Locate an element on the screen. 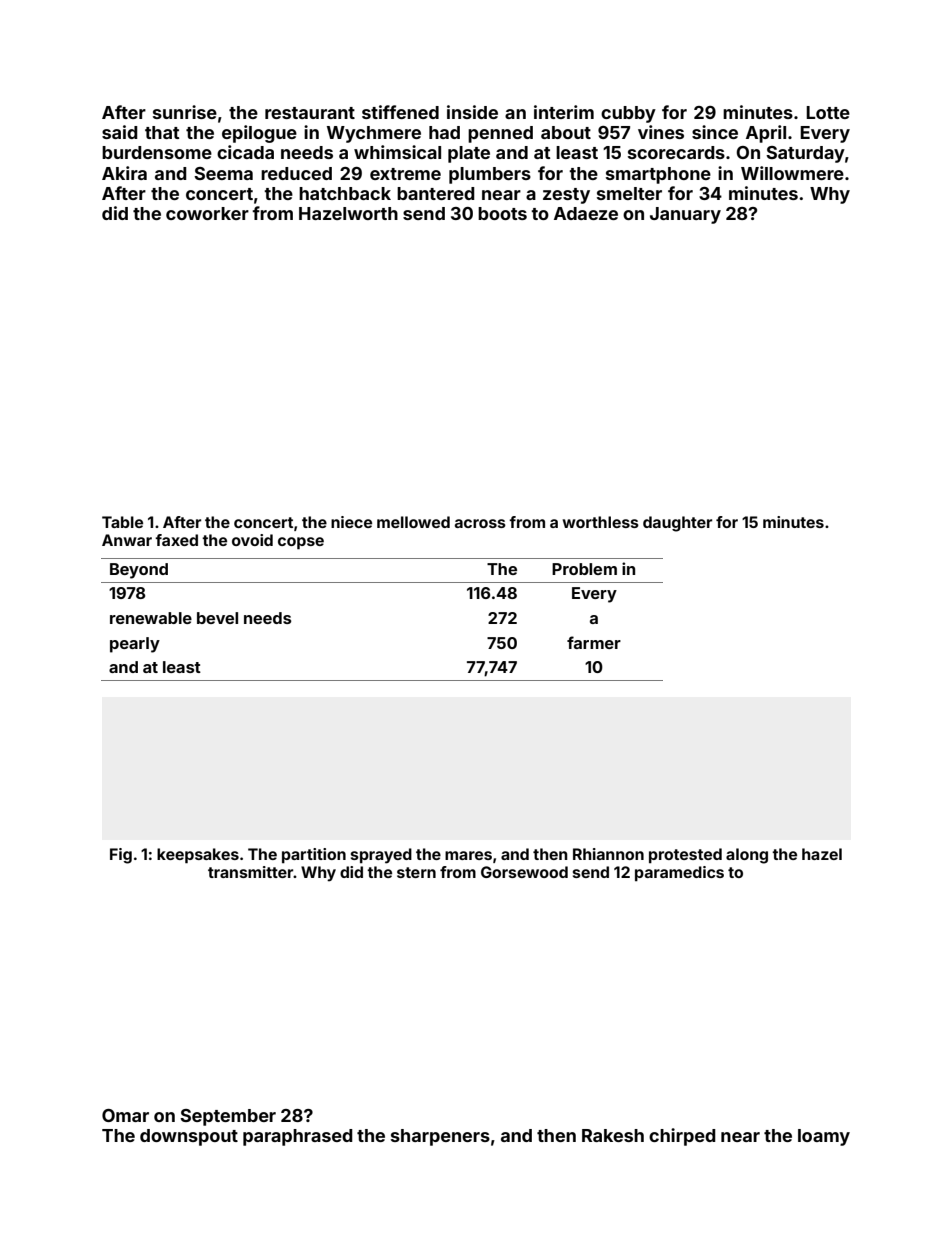 This screenshot has height=1233, width=952. daughter is located at coordinates (677, 524).
